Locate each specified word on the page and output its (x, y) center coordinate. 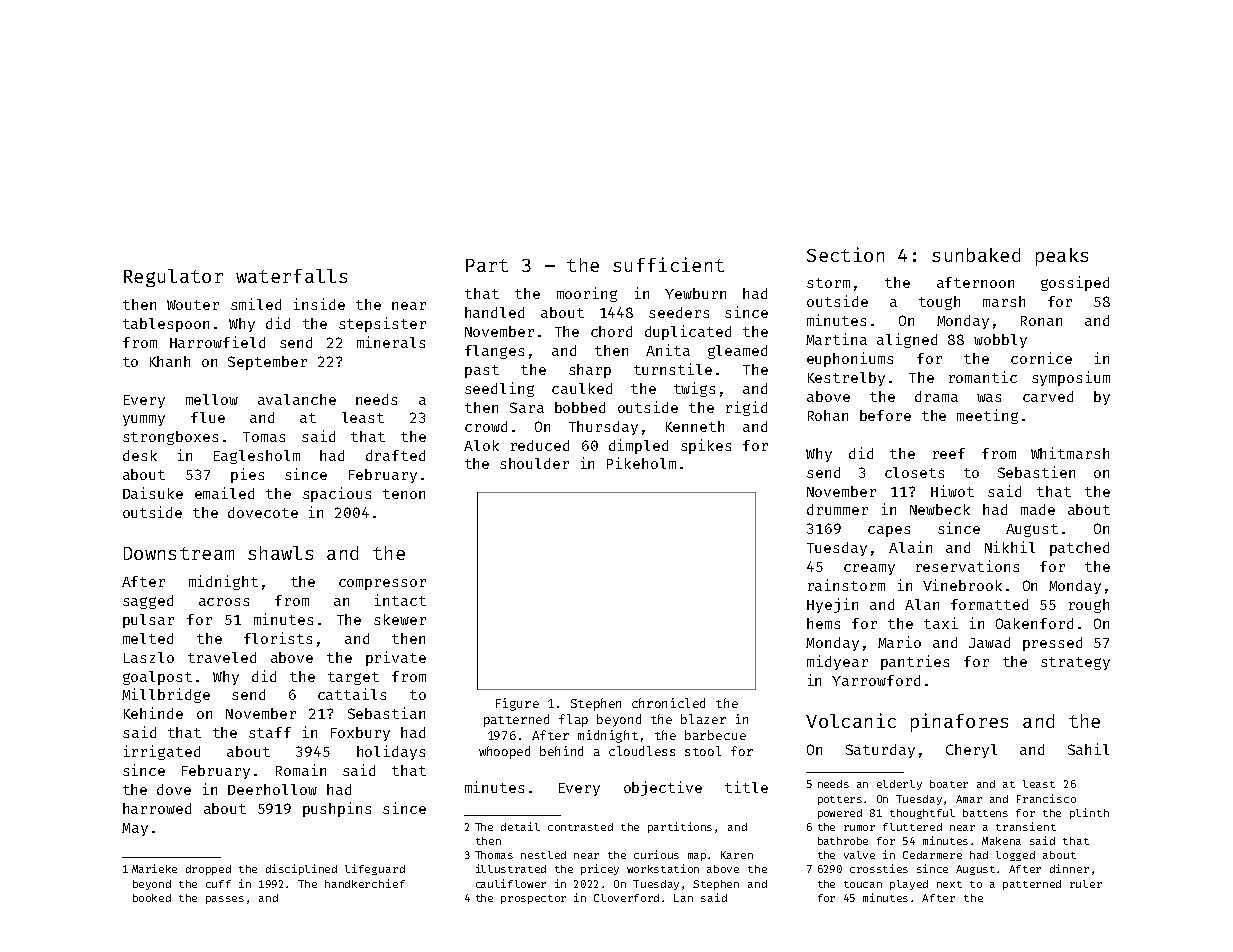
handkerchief (365, 883)
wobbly (1000, 341)
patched (1079, 549)
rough (1089, 606)
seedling (499, 389)
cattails (352, 694)
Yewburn (695, 293)
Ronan (1041, 321)
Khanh (170, 361)
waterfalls (291, 276)
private (396, 658)
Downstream (179, 553)
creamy (869, 569)
